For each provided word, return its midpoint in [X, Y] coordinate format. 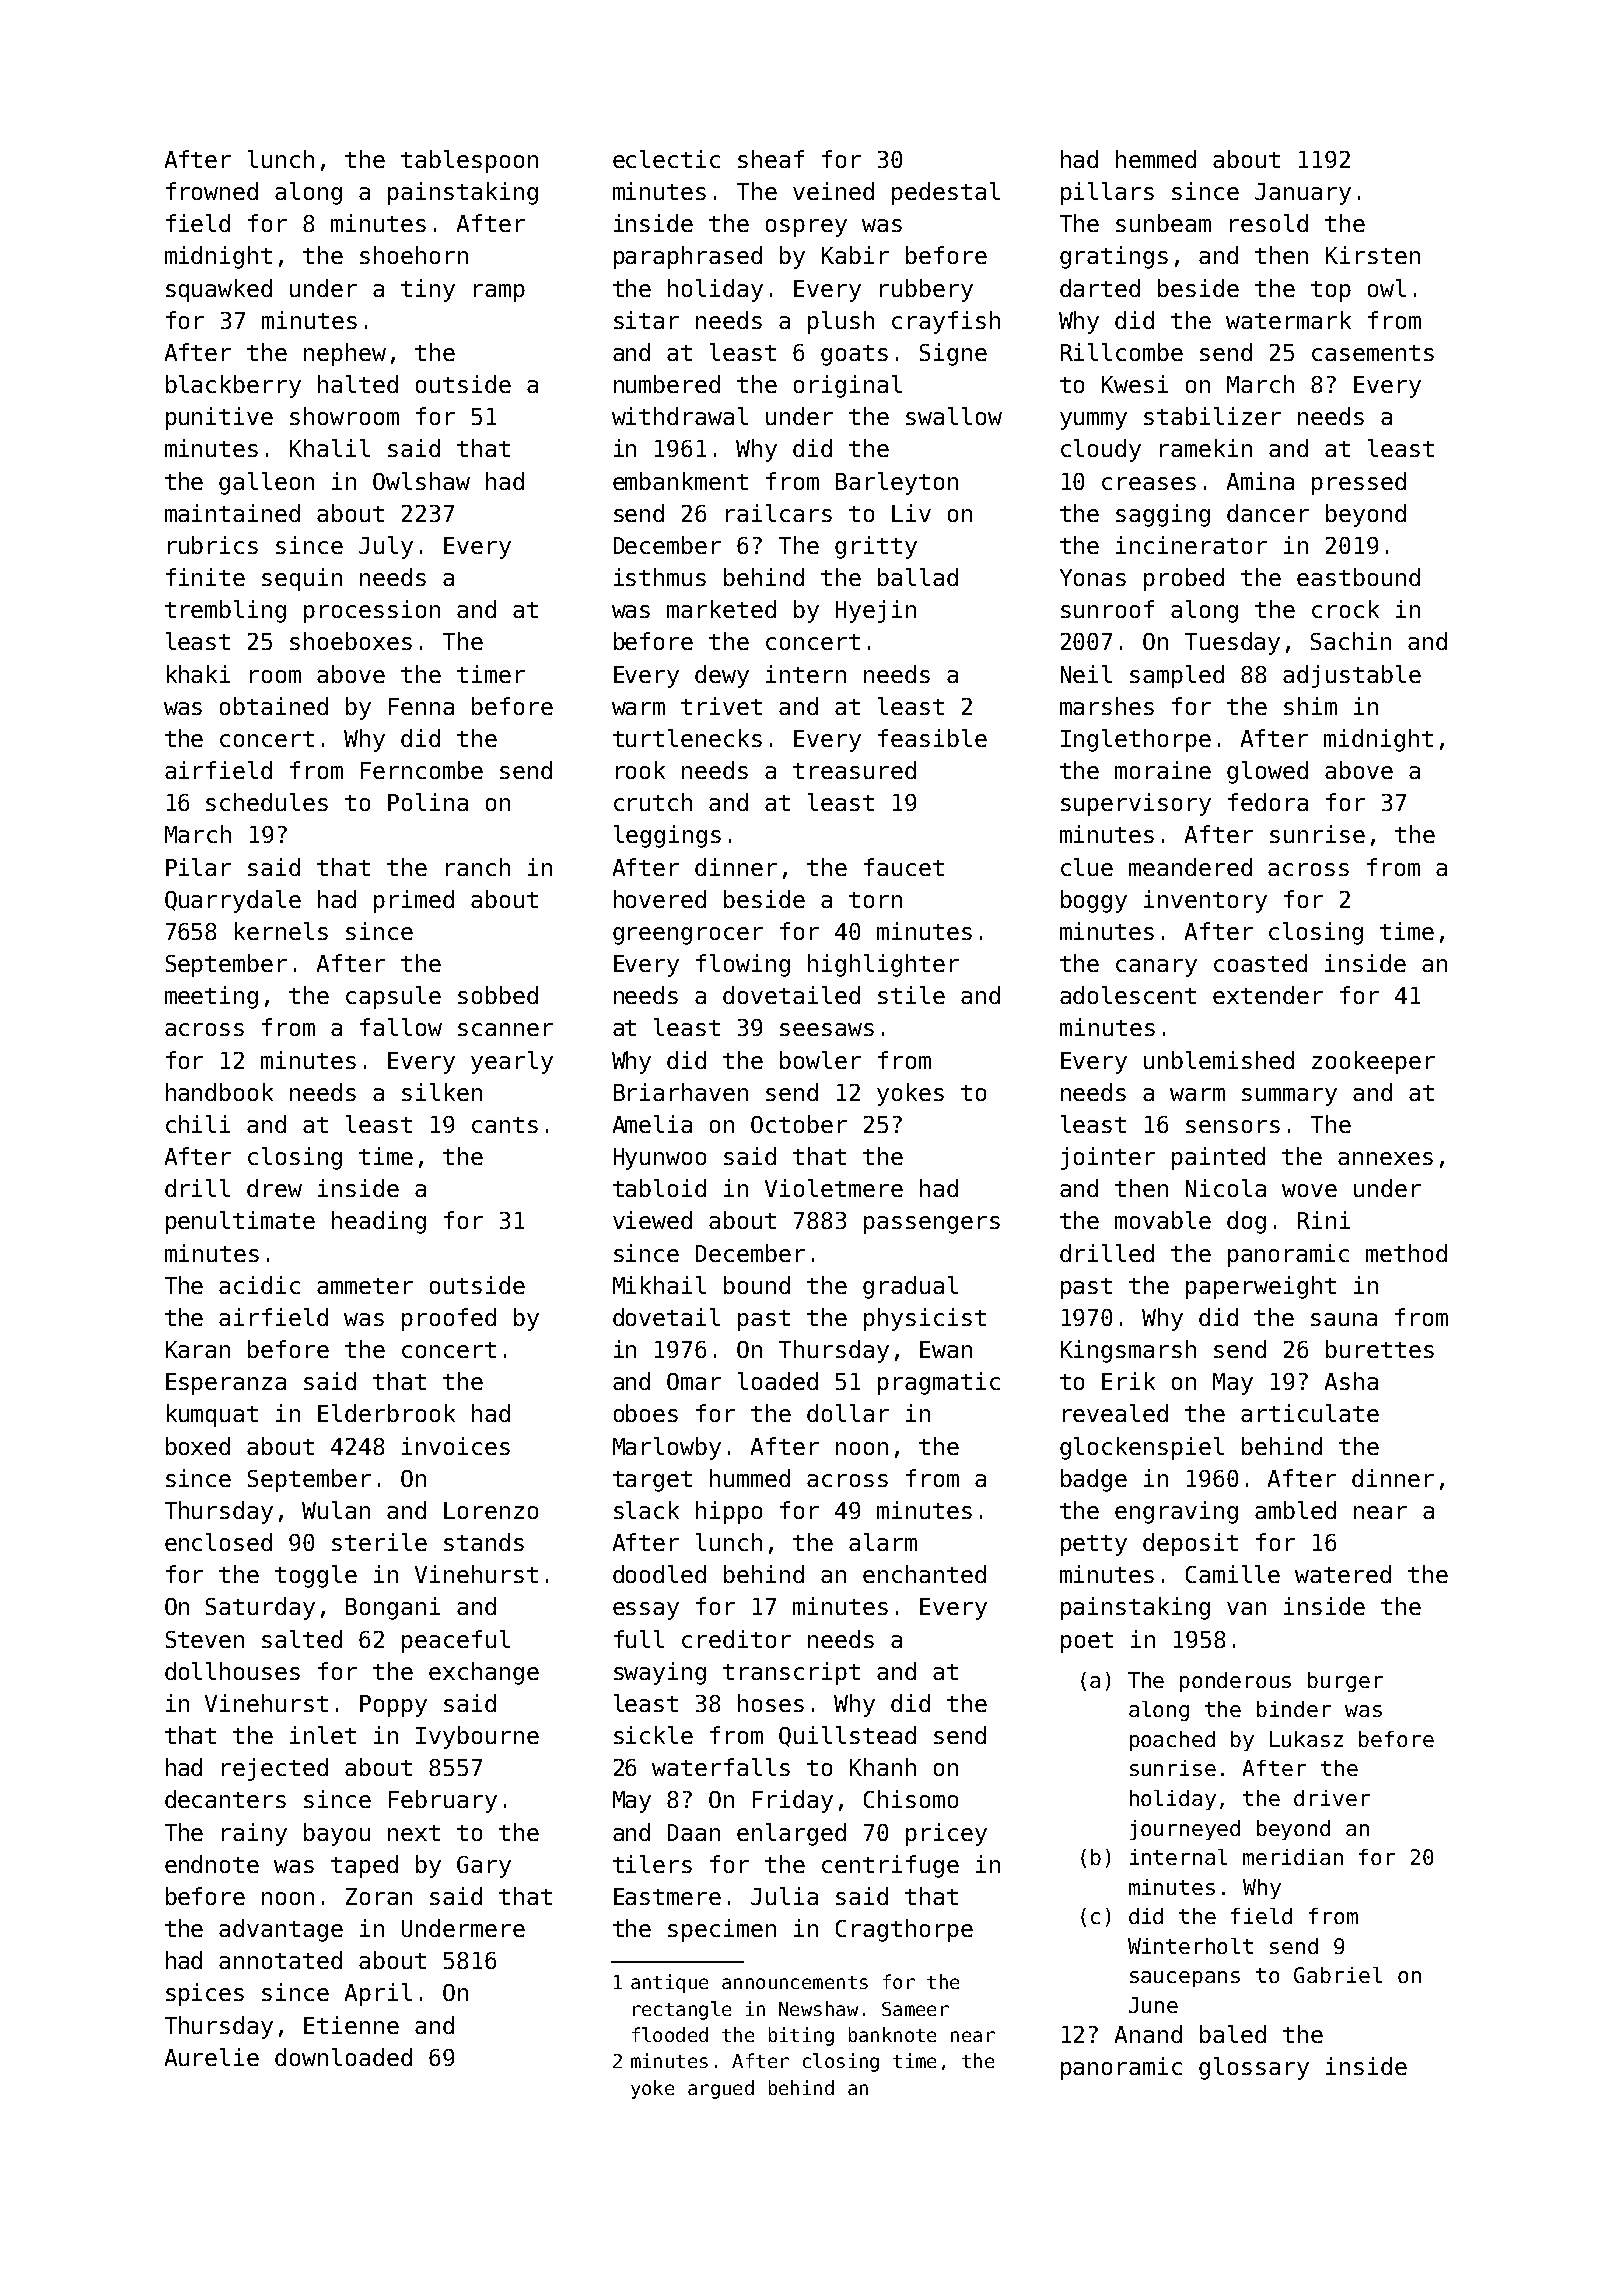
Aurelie [212, 2057]
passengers [932, 1225]
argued [721, 2089]
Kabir [855, 255]
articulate [1310, 1413]
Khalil [330, 448]
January [1303, 194]
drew [274, 1188]
